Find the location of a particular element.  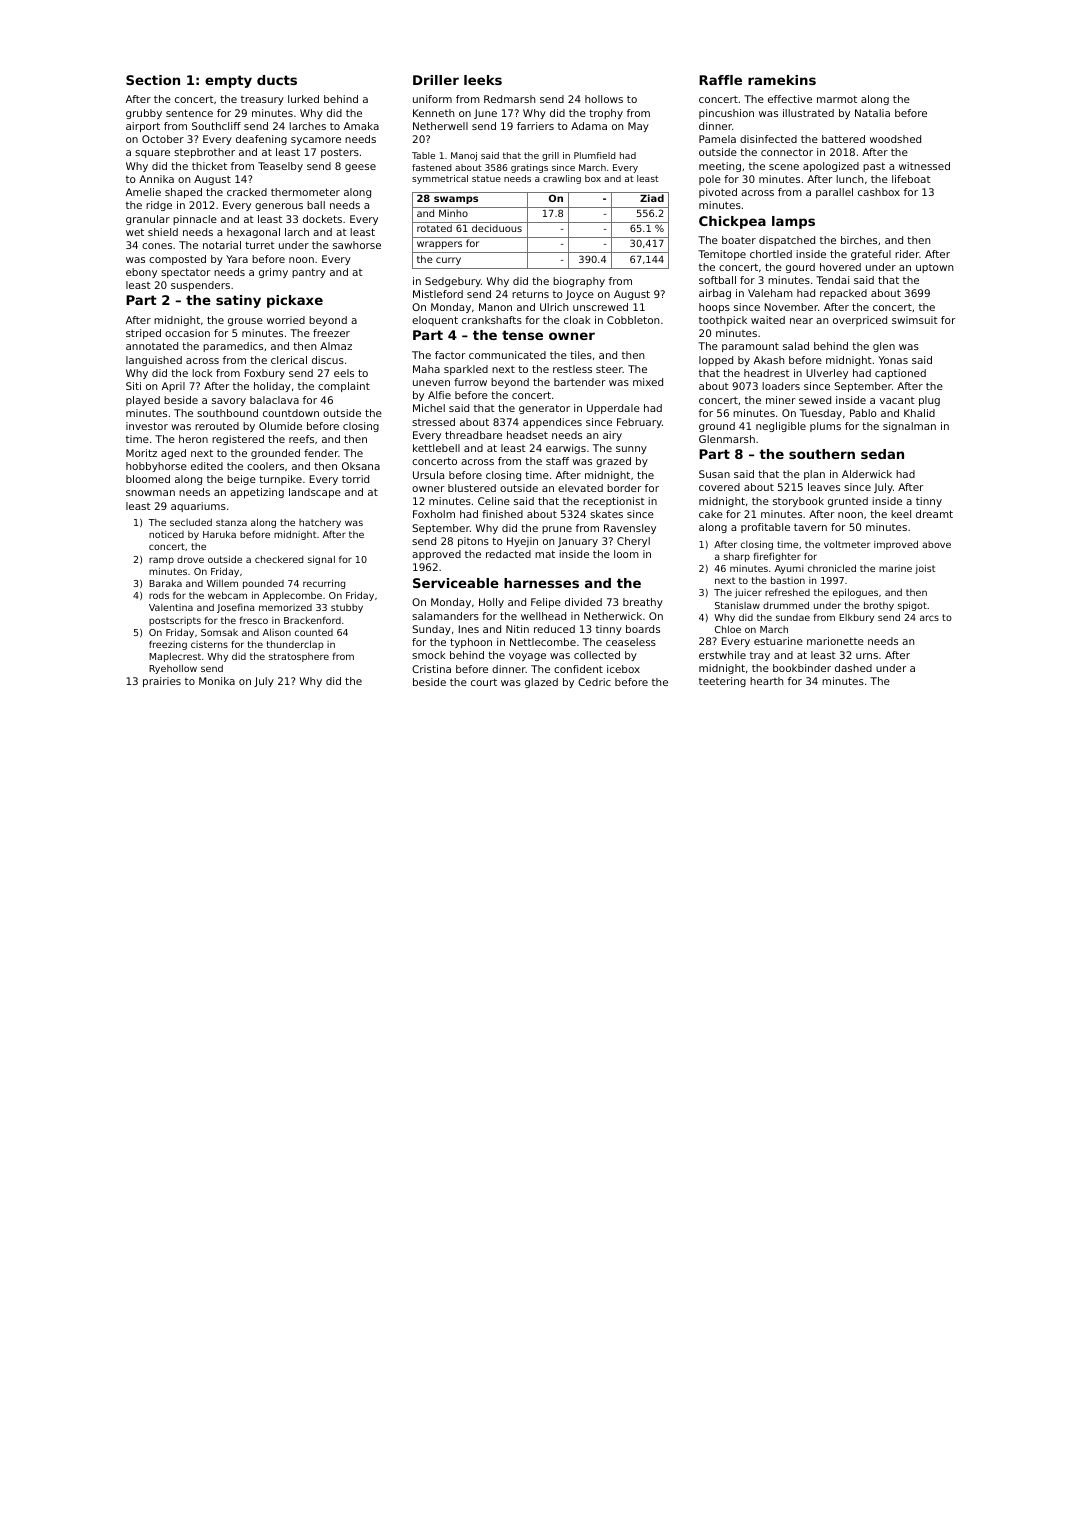

Sedgebury is located at coordinates (453, 282).
